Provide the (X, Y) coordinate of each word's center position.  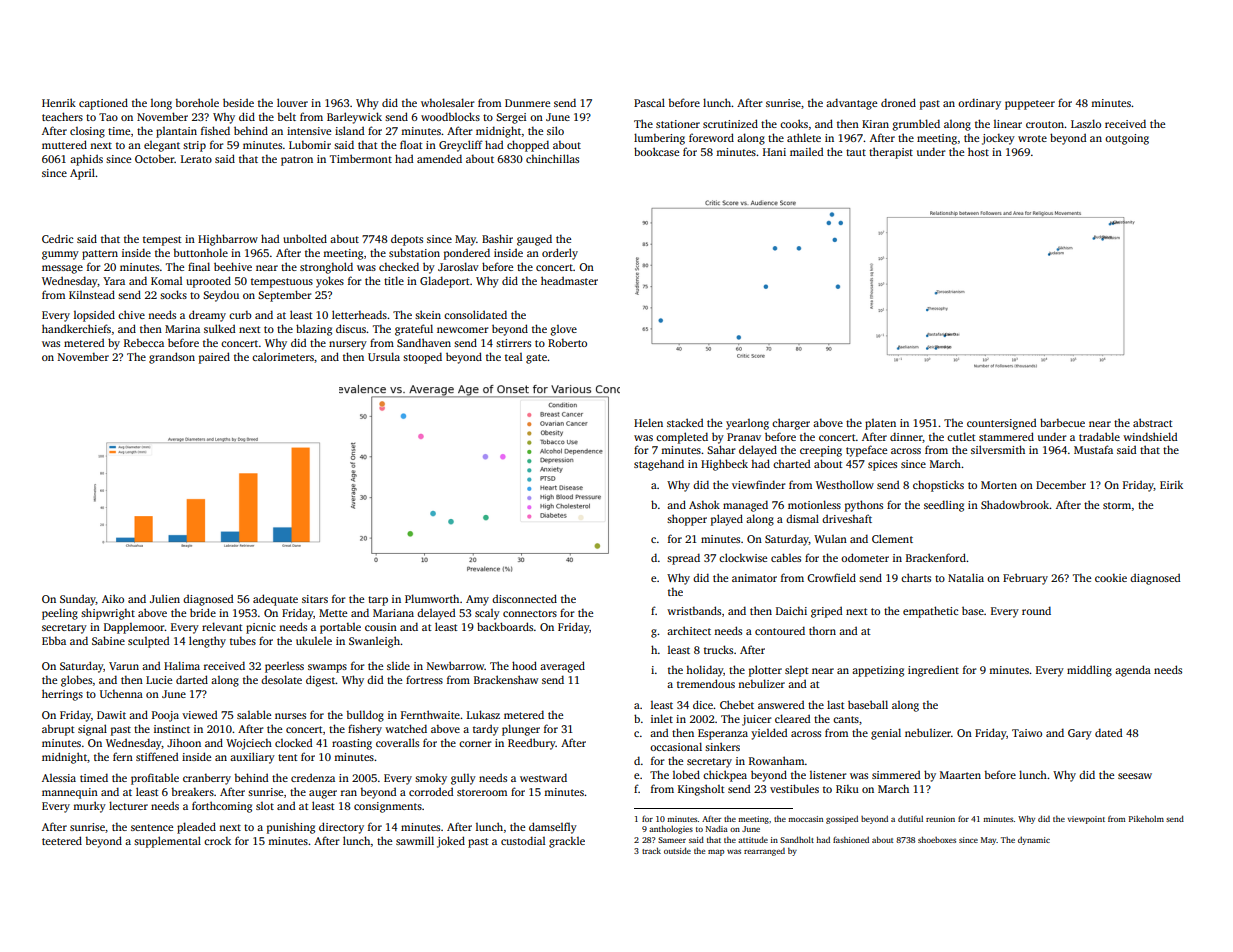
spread (683, 559)
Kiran (875, 124)
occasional (676, 746)
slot (265, 806)
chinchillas (552, 158)
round (1036, 610)
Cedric (57, 238)
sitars (315, 599)
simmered (896, 774)
